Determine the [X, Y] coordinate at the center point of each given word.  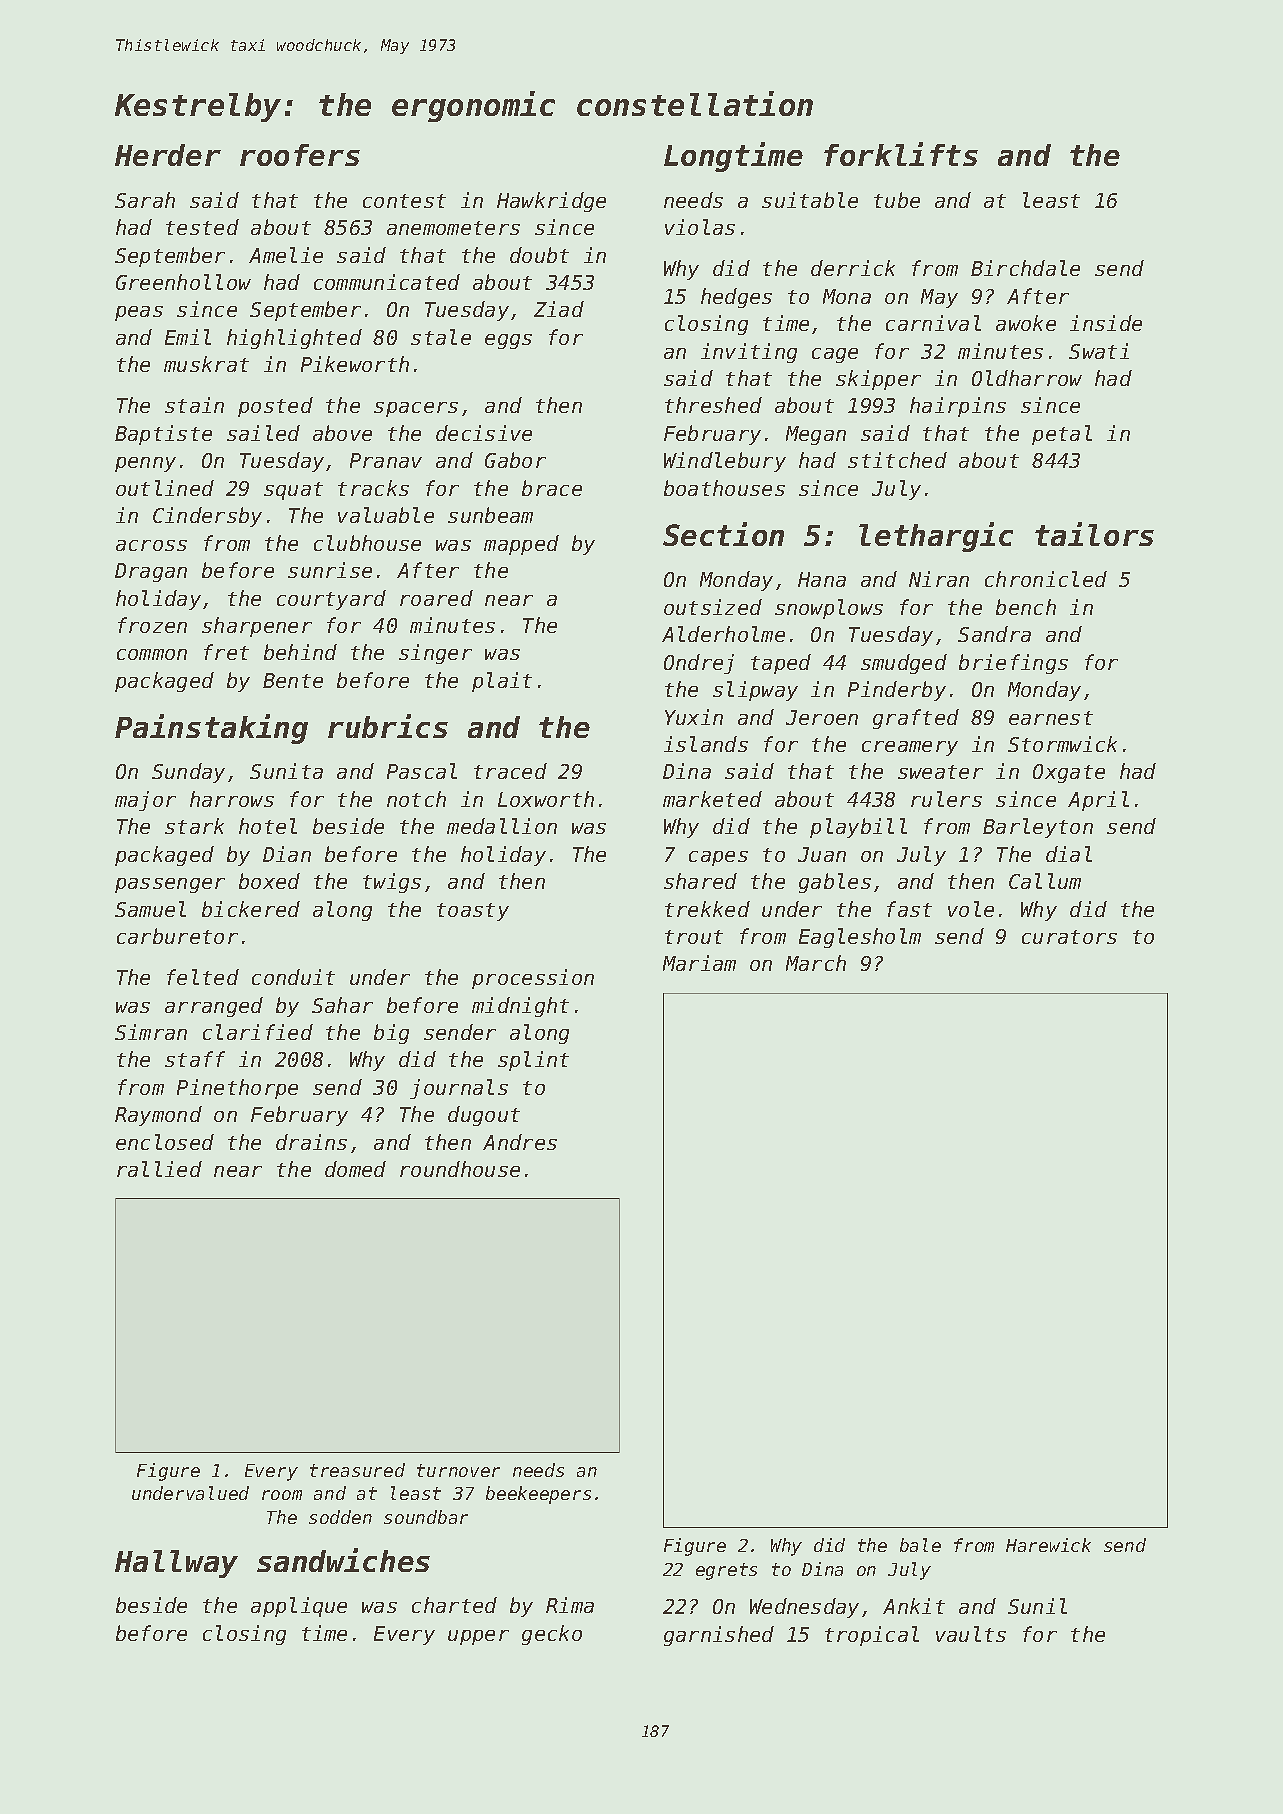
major [145, 801]
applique [299, 1607]
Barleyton [1038, 828]
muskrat [206, 364]
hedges [736, 298]
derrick [853, 268]
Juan [822, 854]
